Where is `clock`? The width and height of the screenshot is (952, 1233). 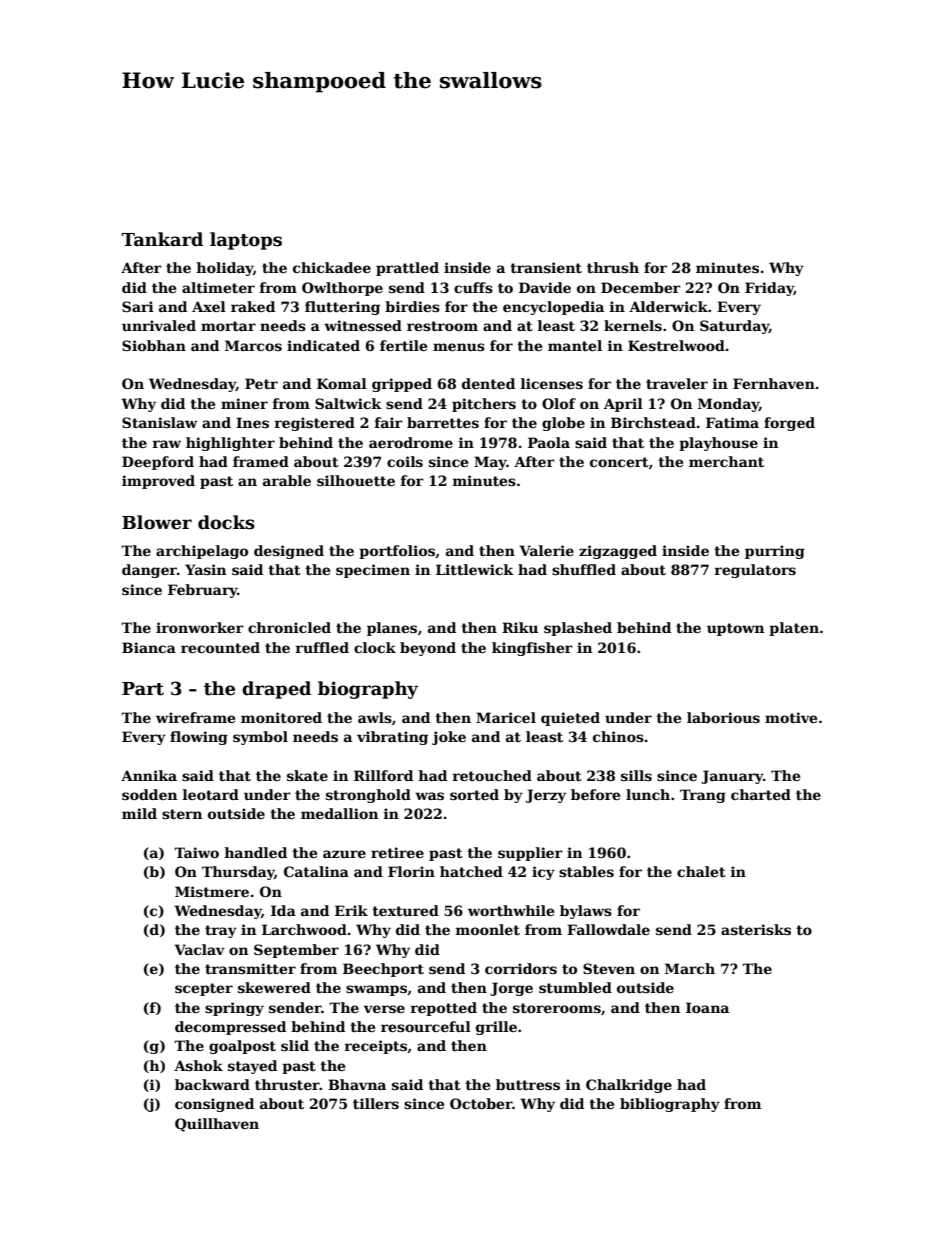
clock is located at coordinates (375, 647).
